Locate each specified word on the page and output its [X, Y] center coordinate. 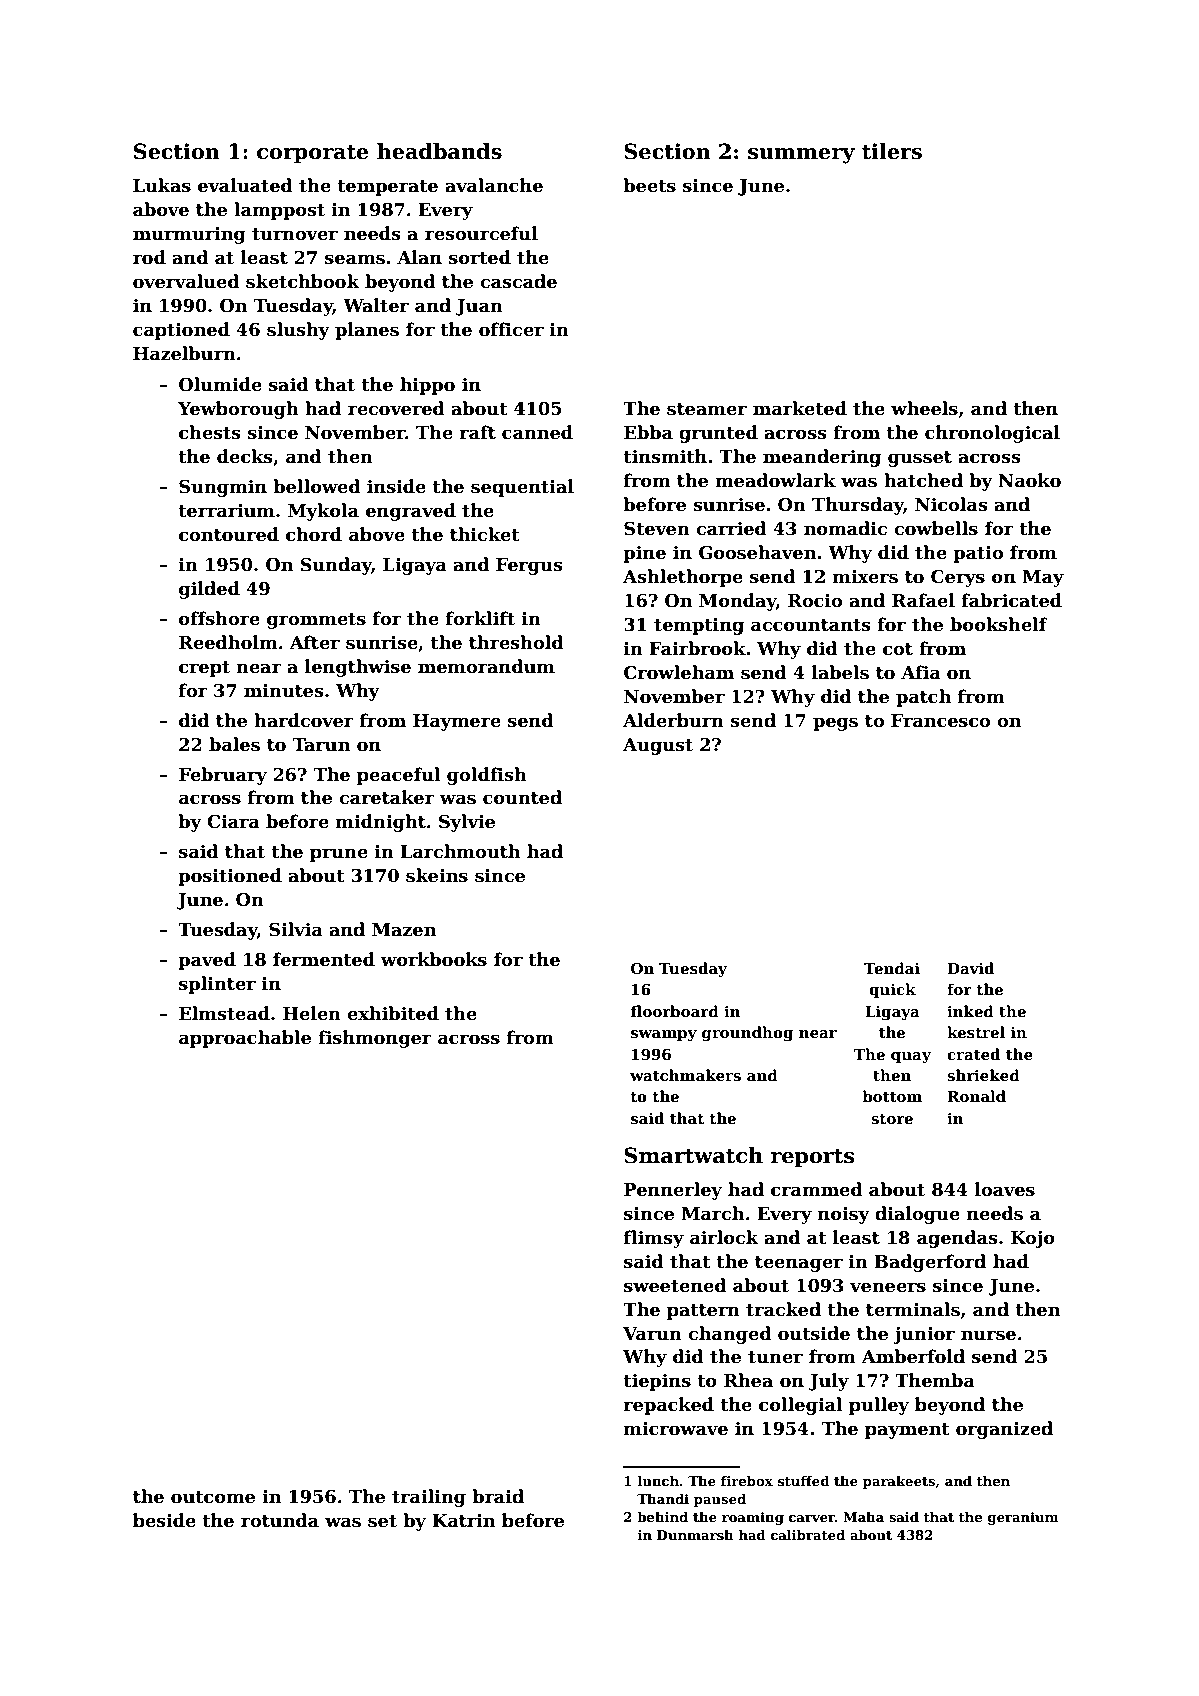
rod [149, 257]
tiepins [657, 1382]
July [829, 1382]
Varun [652, 1334]
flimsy [654, 1239]
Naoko [1029, 480]
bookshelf [999, 624]
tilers [892, 151]
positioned [230, 877]
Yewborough [238, 410]
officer [511, 329]
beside [164, 1520]
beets [649, 185]
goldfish [487, 776]
